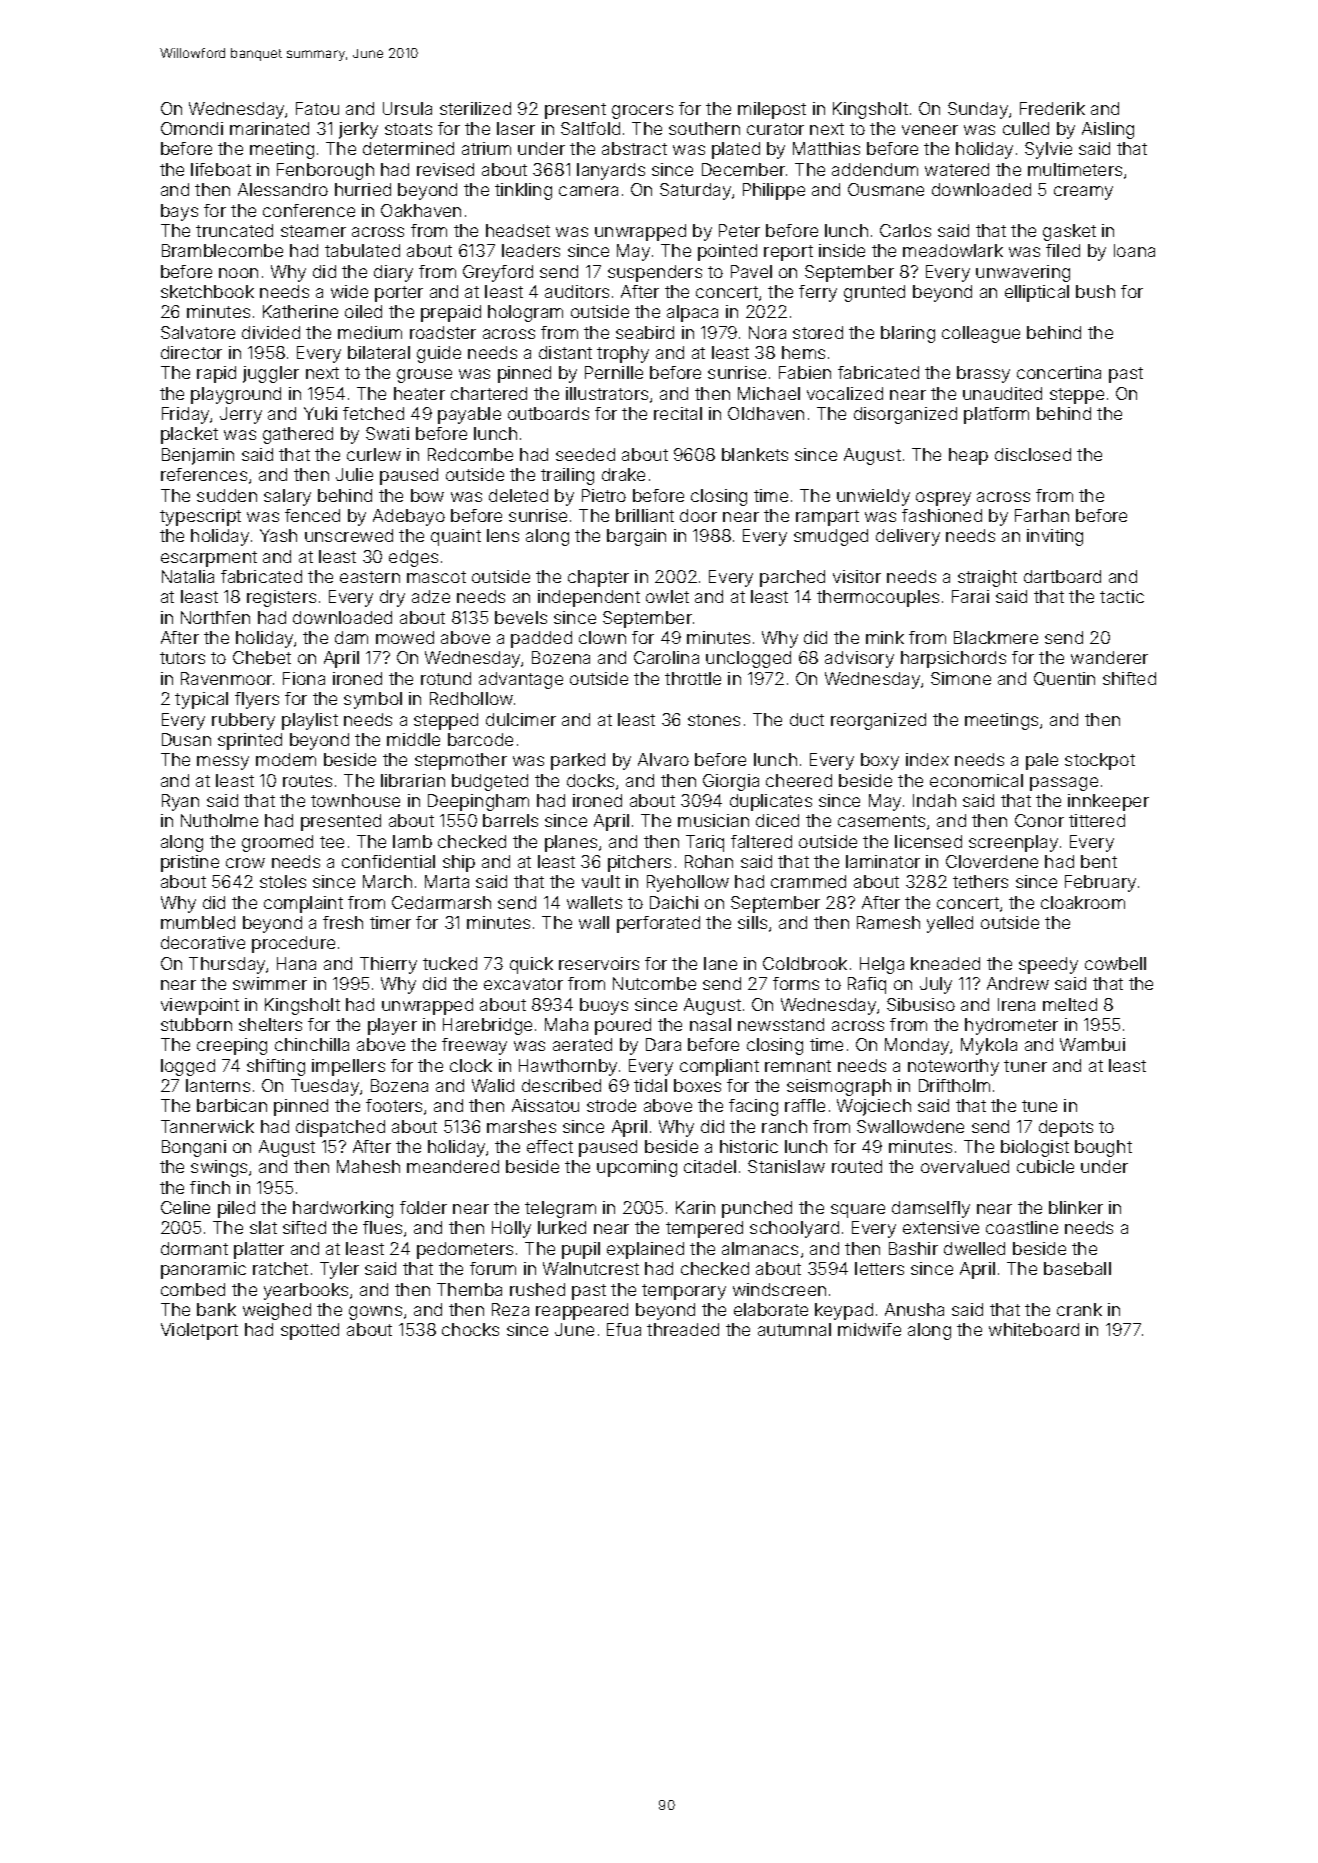 This screenshot has width=1318, height=1863. I want to click on tempered, so click(704, 1229).
